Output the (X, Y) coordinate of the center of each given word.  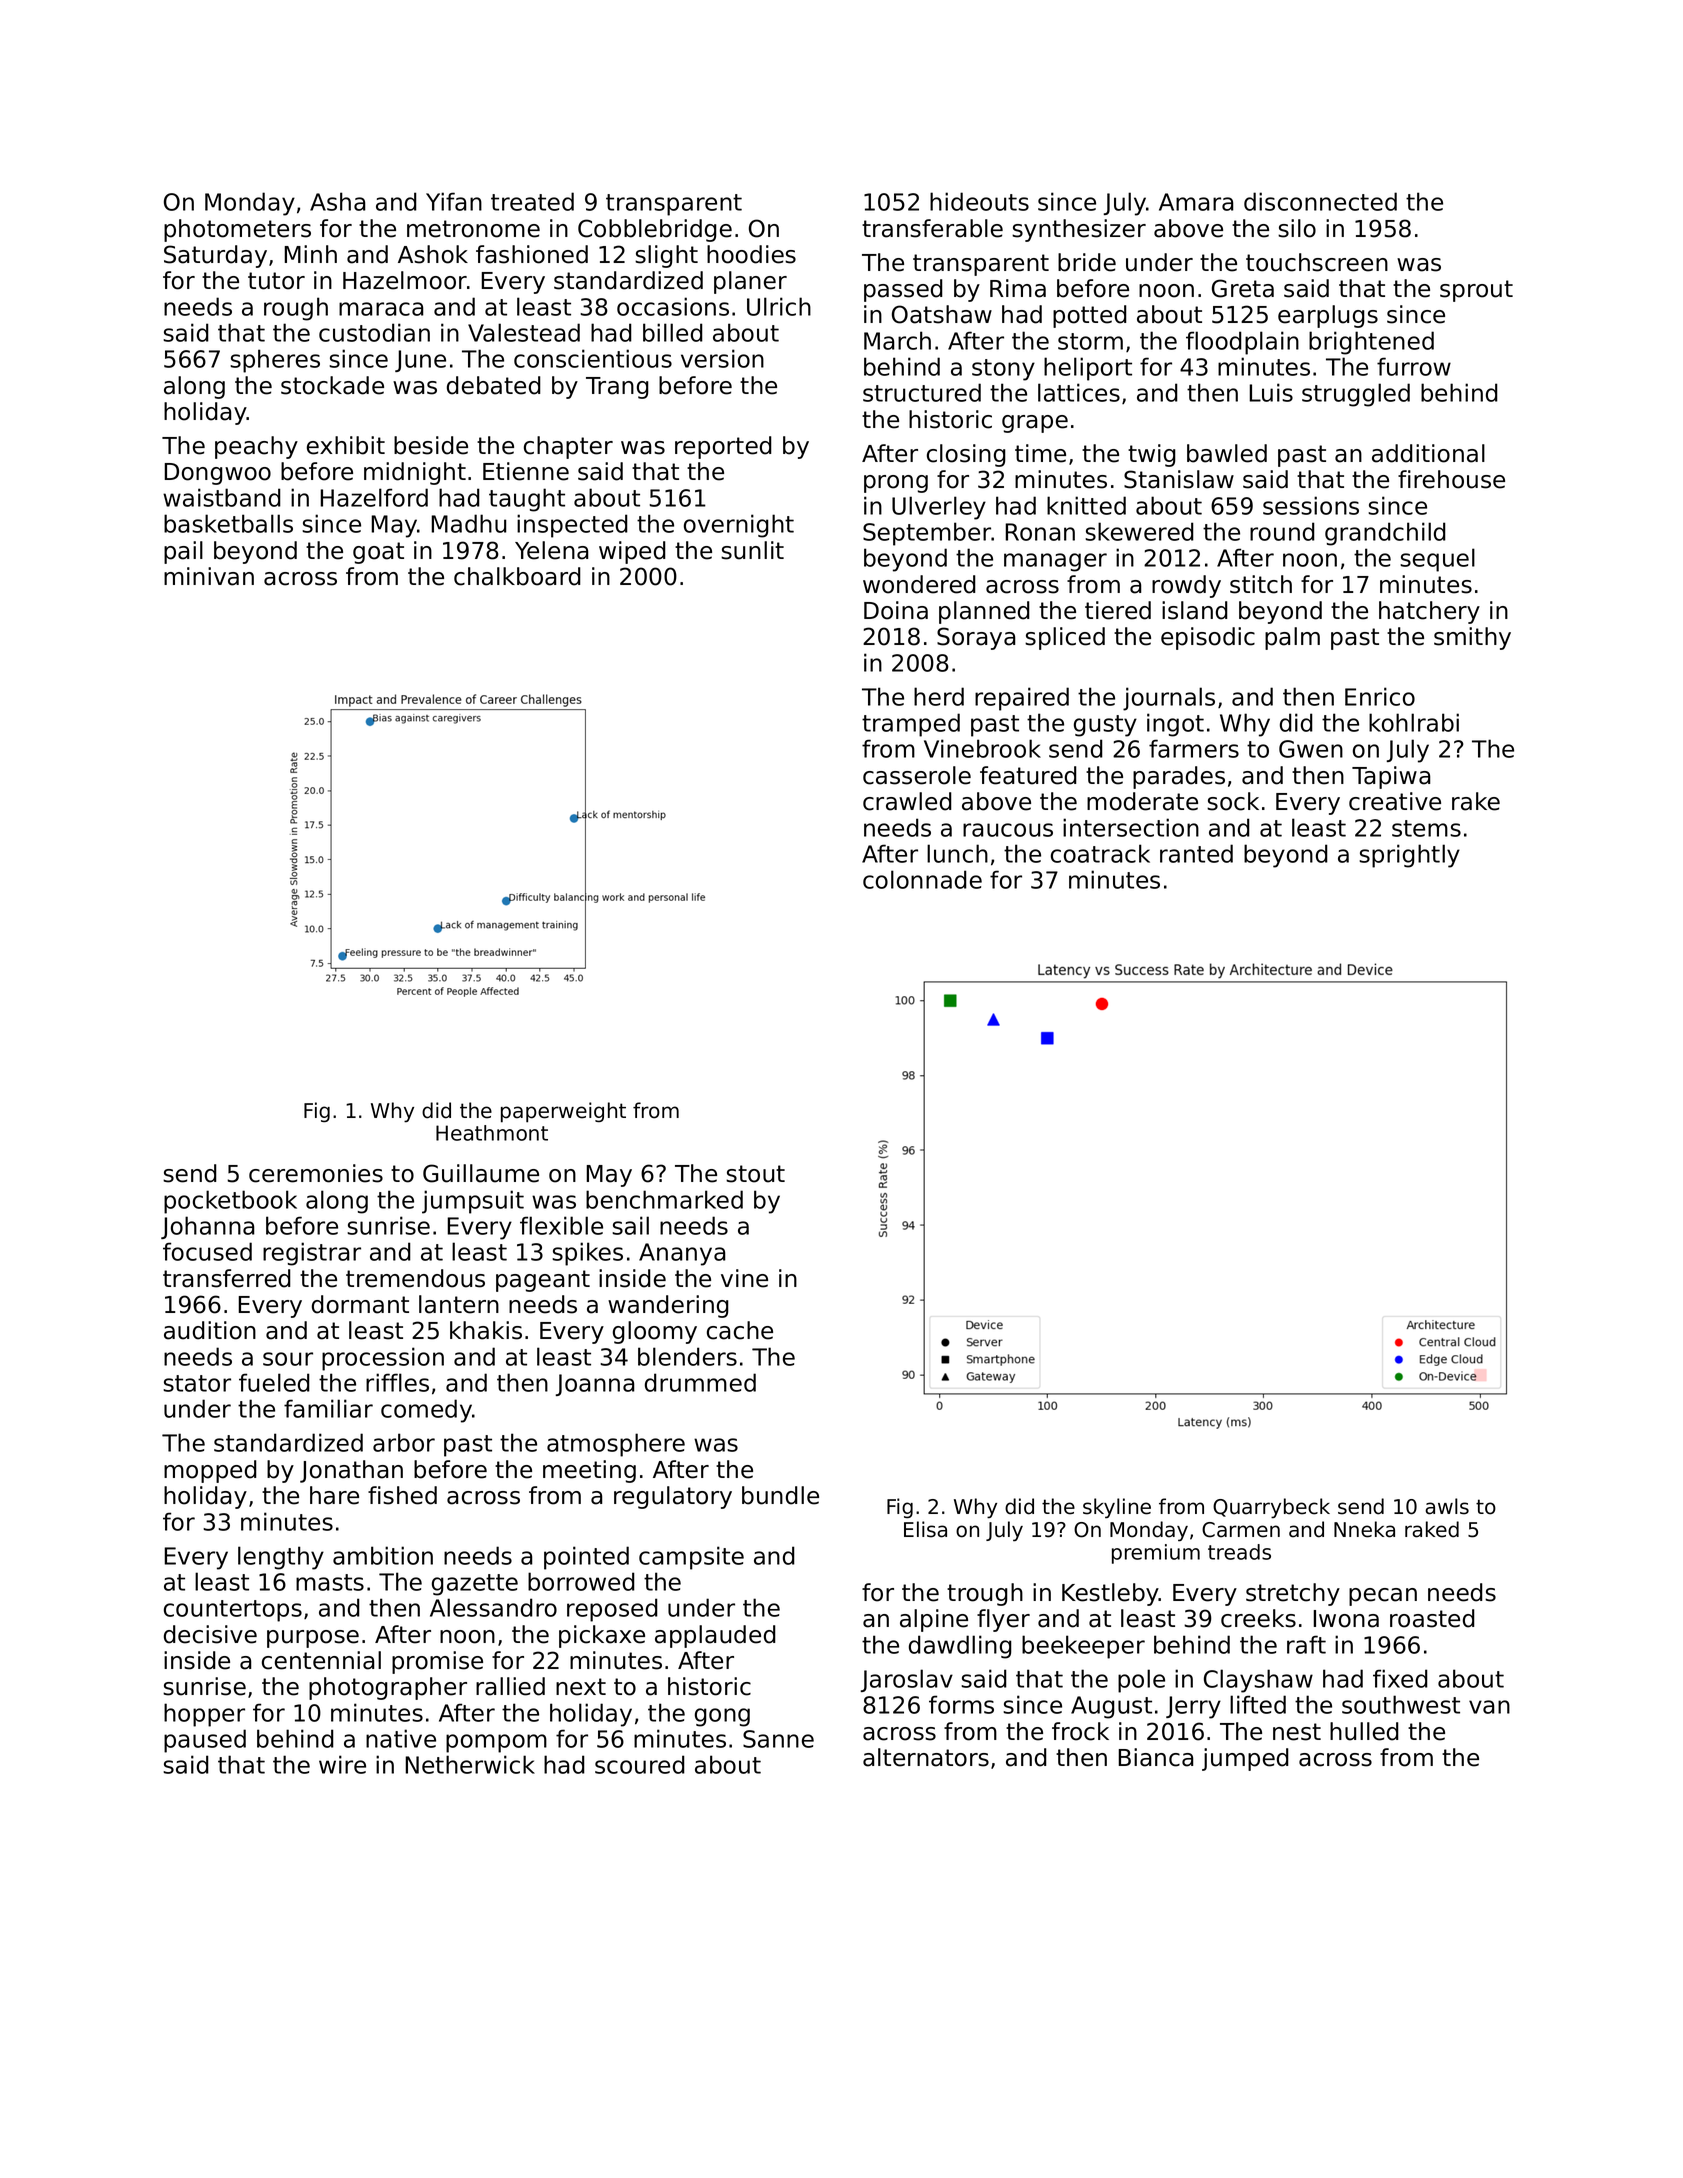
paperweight (563, 1112)
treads (1239, 1552)
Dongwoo (218, 474)
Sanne (778, 1739)
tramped (911, 725)
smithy (1472, 638)
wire (342, 1764)
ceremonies (316, 1173)
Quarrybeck (1271, 1508)
